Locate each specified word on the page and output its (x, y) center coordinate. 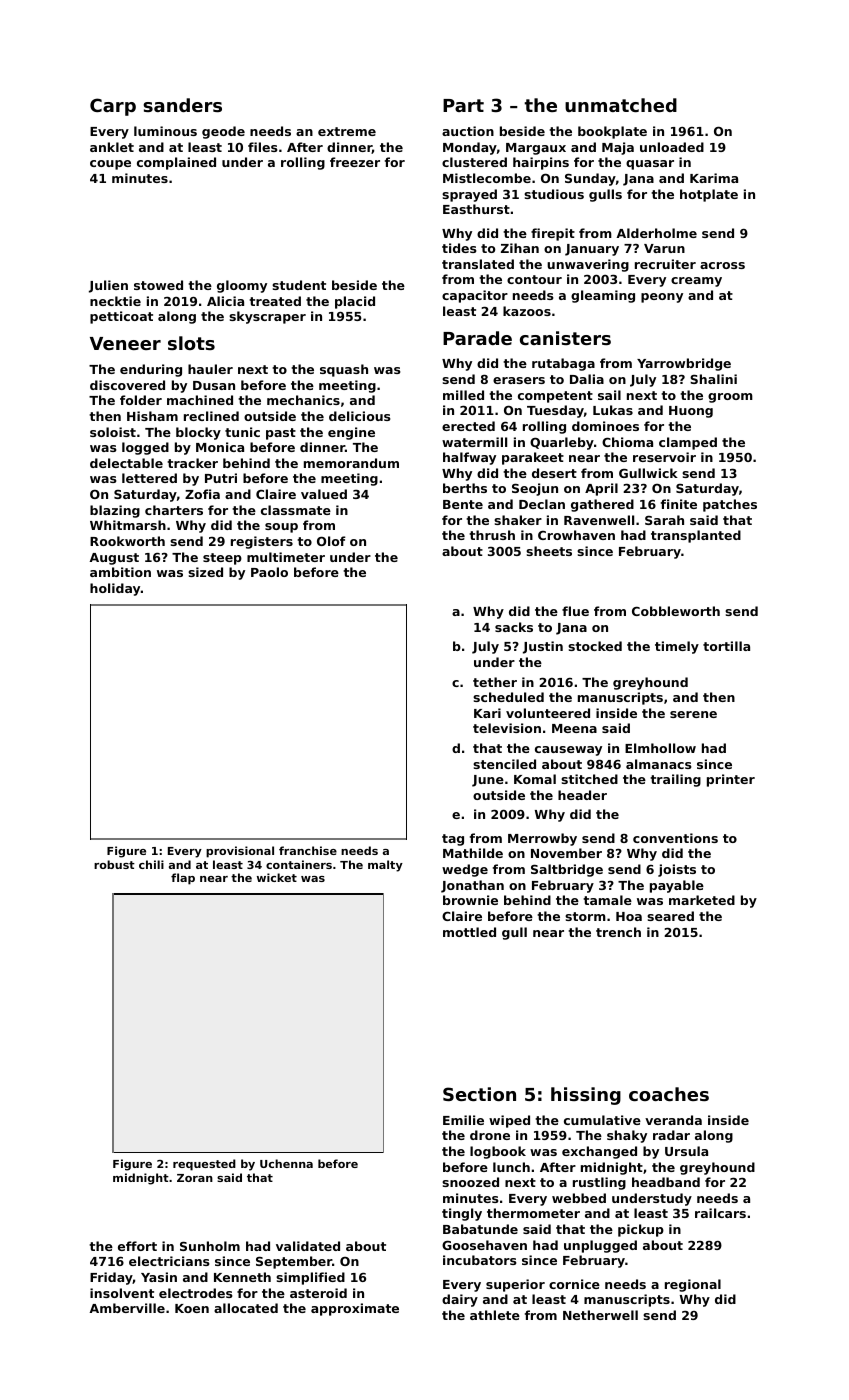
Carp (113, 107)
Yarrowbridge (684, 364)
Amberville (127, 1308)
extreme (347, 131)
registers (262, 542)
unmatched (621, 105)
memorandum (351, 463)
